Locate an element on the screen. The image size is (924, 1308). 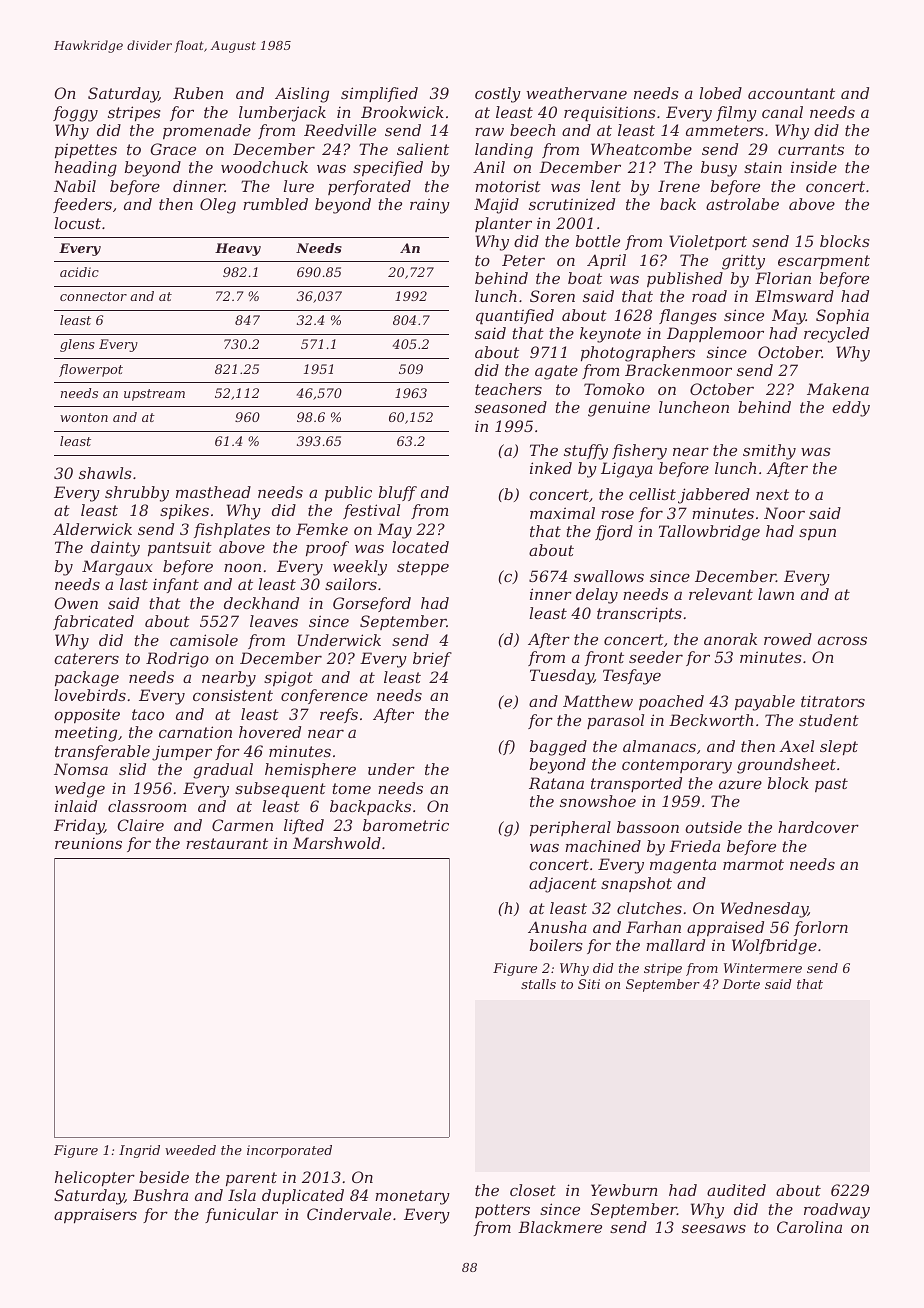
past is located at coordinates (831, 785).
